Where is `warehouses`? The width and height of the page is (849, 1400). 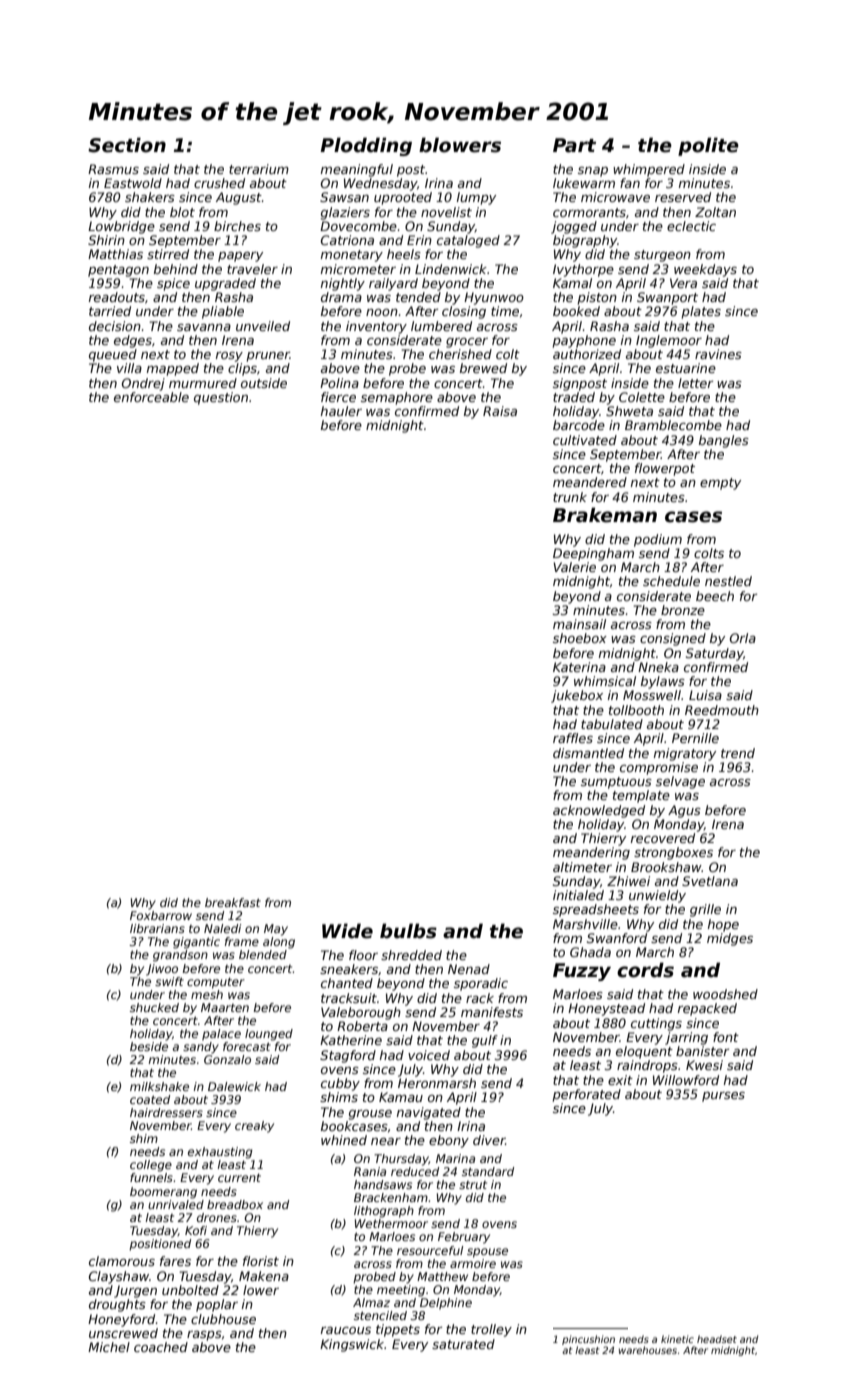 warehouses is located at coordinates (648, 1350).
